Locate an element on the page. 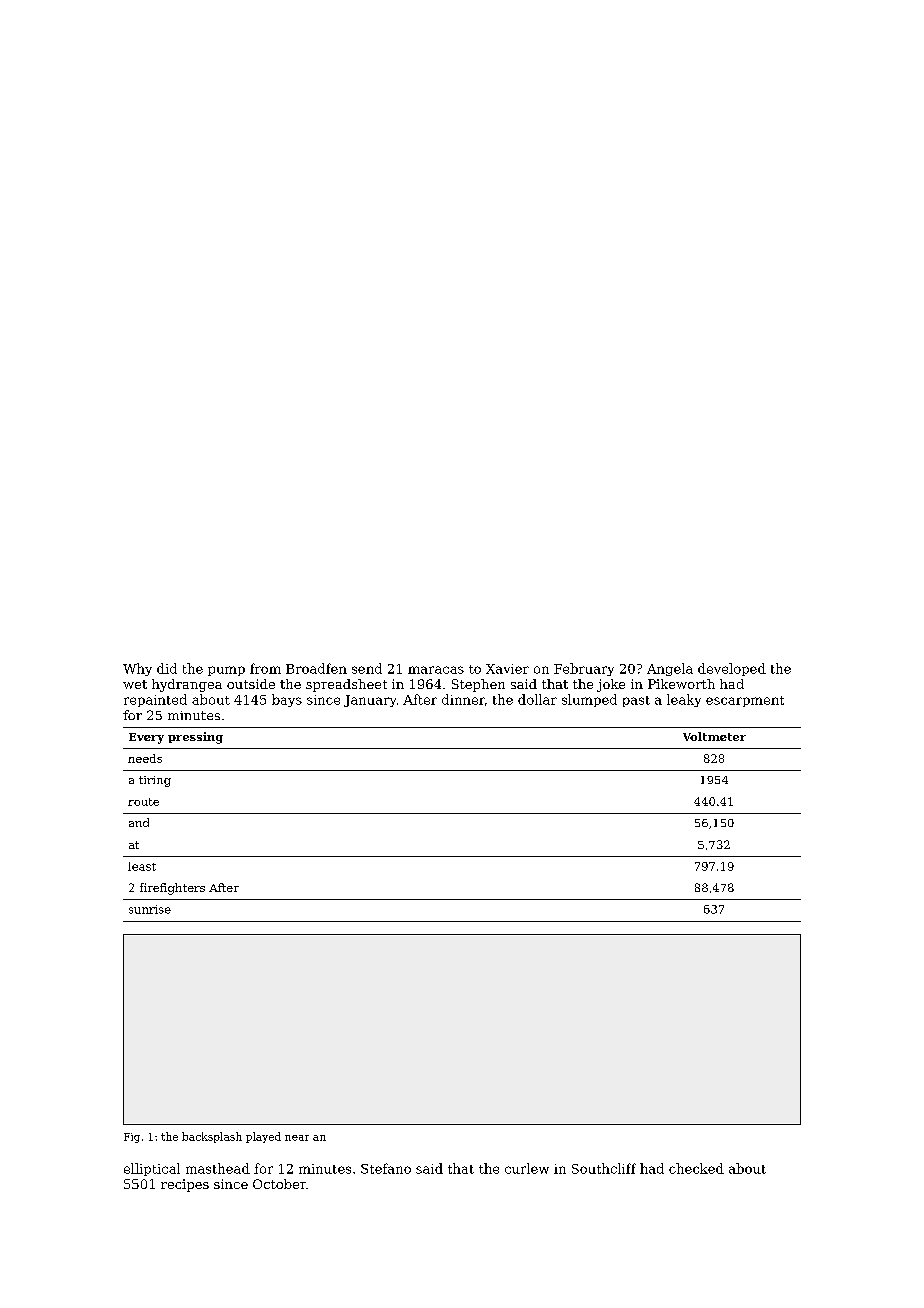 The image size is (924, 1308). checked is located at coordinates (696, 1168).
